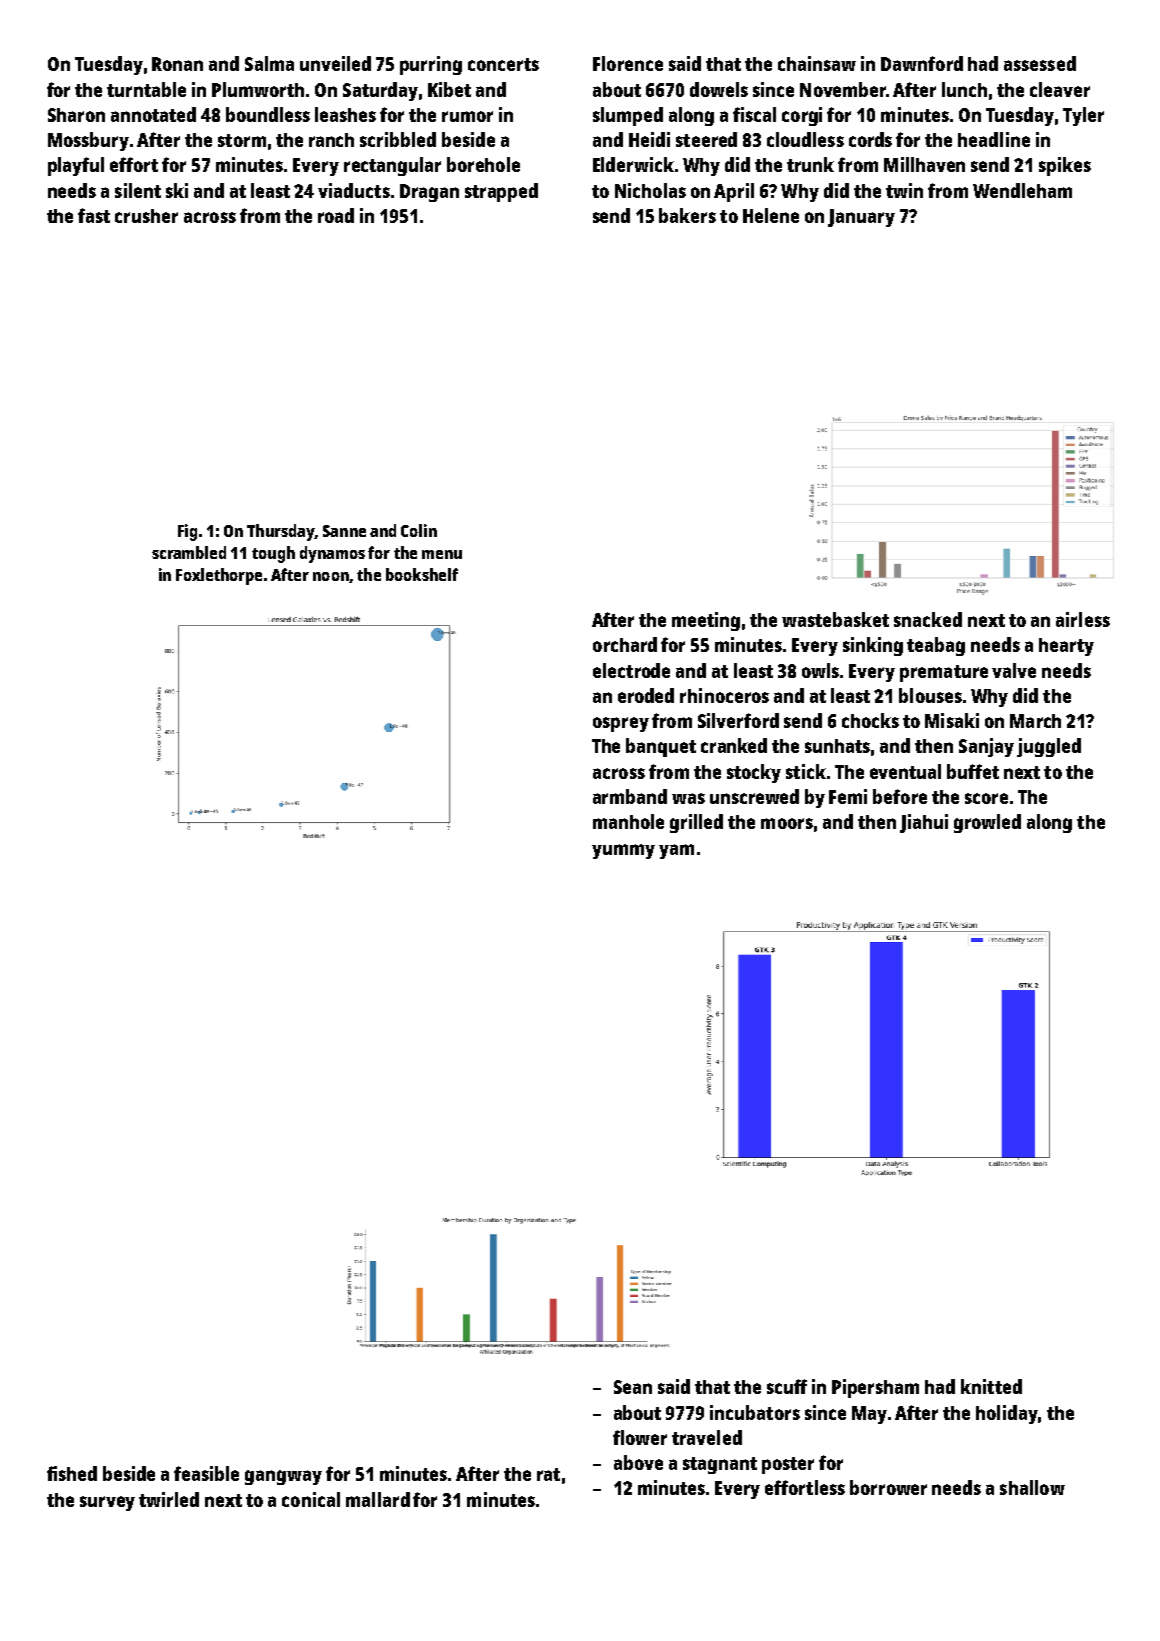 The width and height of the screenshot is (1160, 1641). What do you see at coordinates (169, 1499) in the screenshot?
I see `twirled` at bounding box center [169, 1499].
